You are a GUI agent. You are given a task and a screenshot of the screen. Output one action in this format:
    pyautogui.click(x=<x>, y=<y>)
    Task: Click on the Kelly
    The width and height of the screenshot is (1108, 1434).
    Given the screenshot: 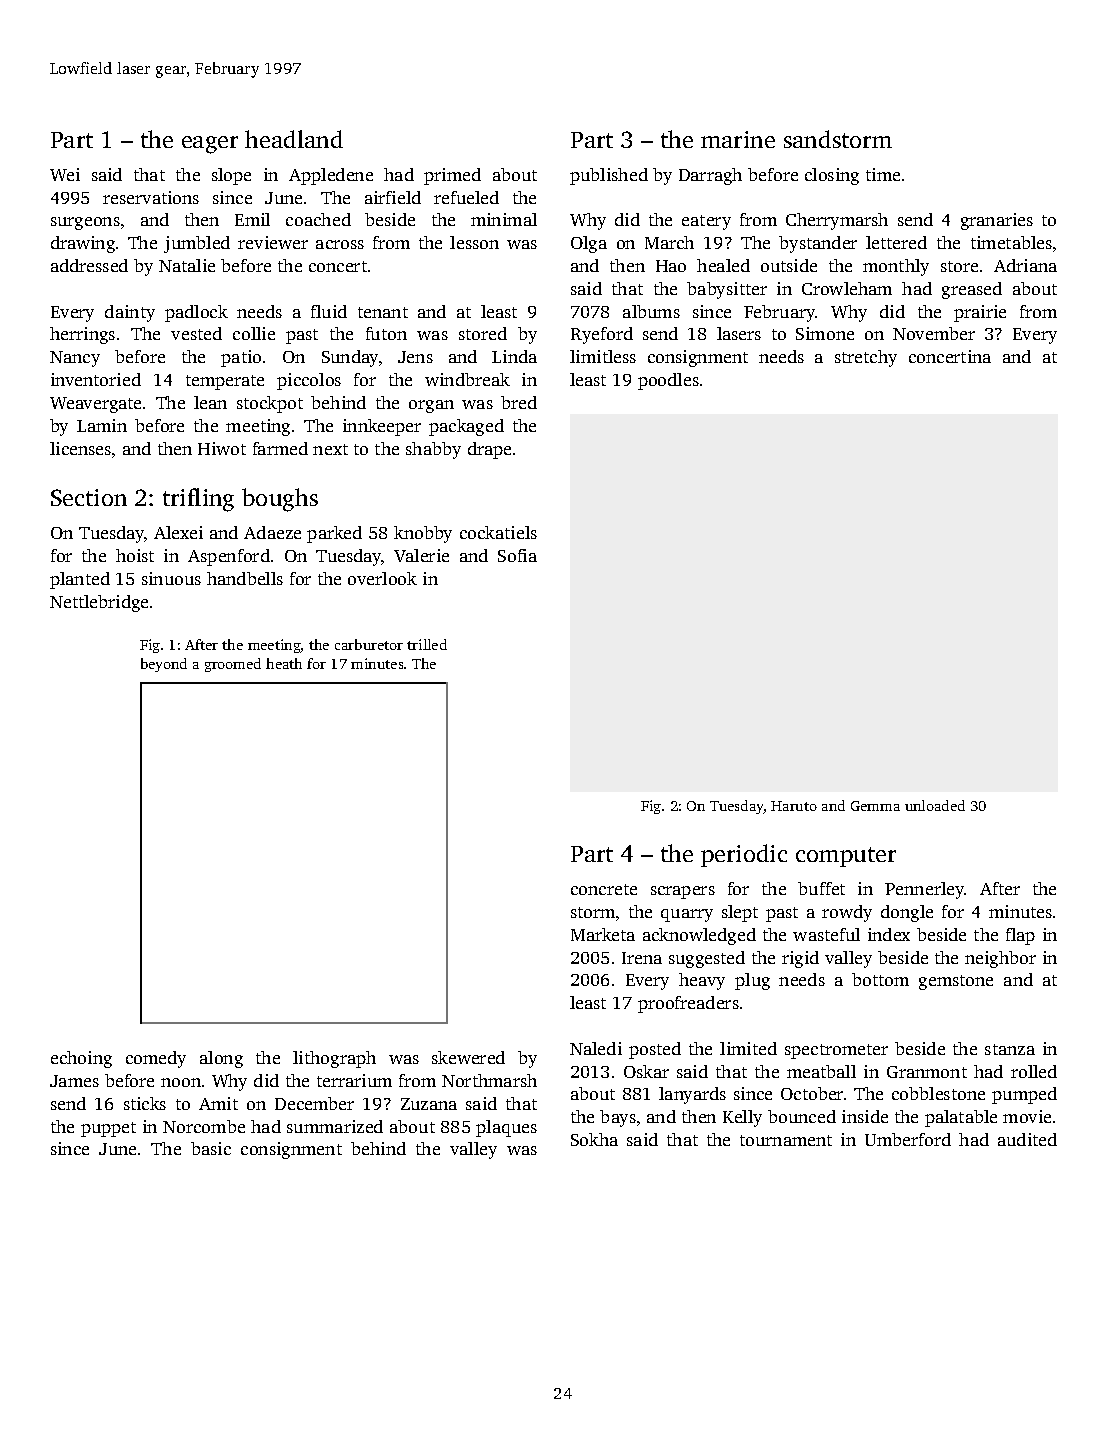 What is the action you would take?
    pyautogui.click(x=742, y=1118)
